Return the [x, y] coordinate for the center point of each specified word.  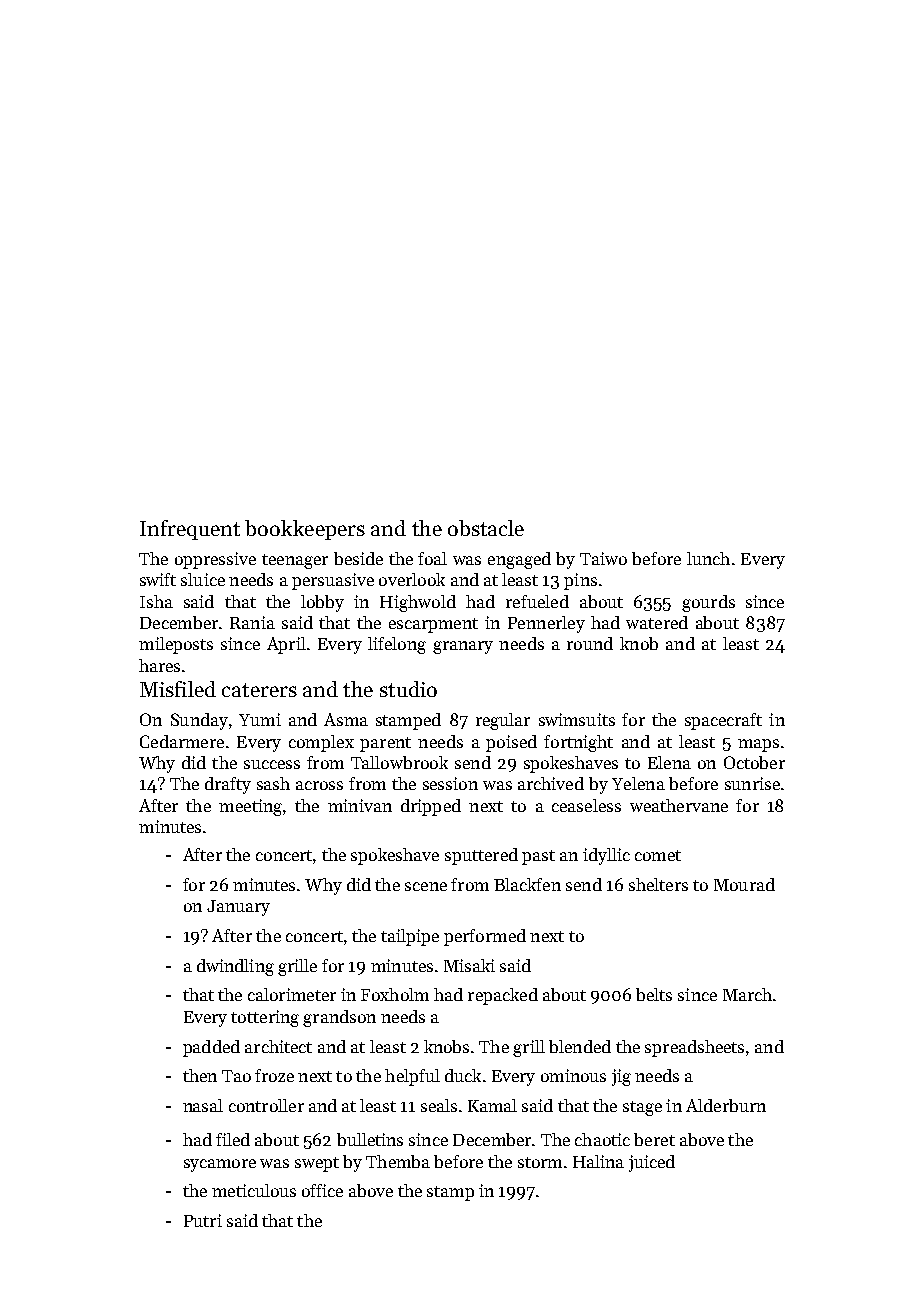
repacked [503, 996]
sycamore [220, 1165]
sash [273, 783]
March [747, 994]
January [238, 908]
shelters [658, 884]
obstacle [486, 528]
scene [426, 886]
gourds [708, 603]
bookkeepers [305, 530]
